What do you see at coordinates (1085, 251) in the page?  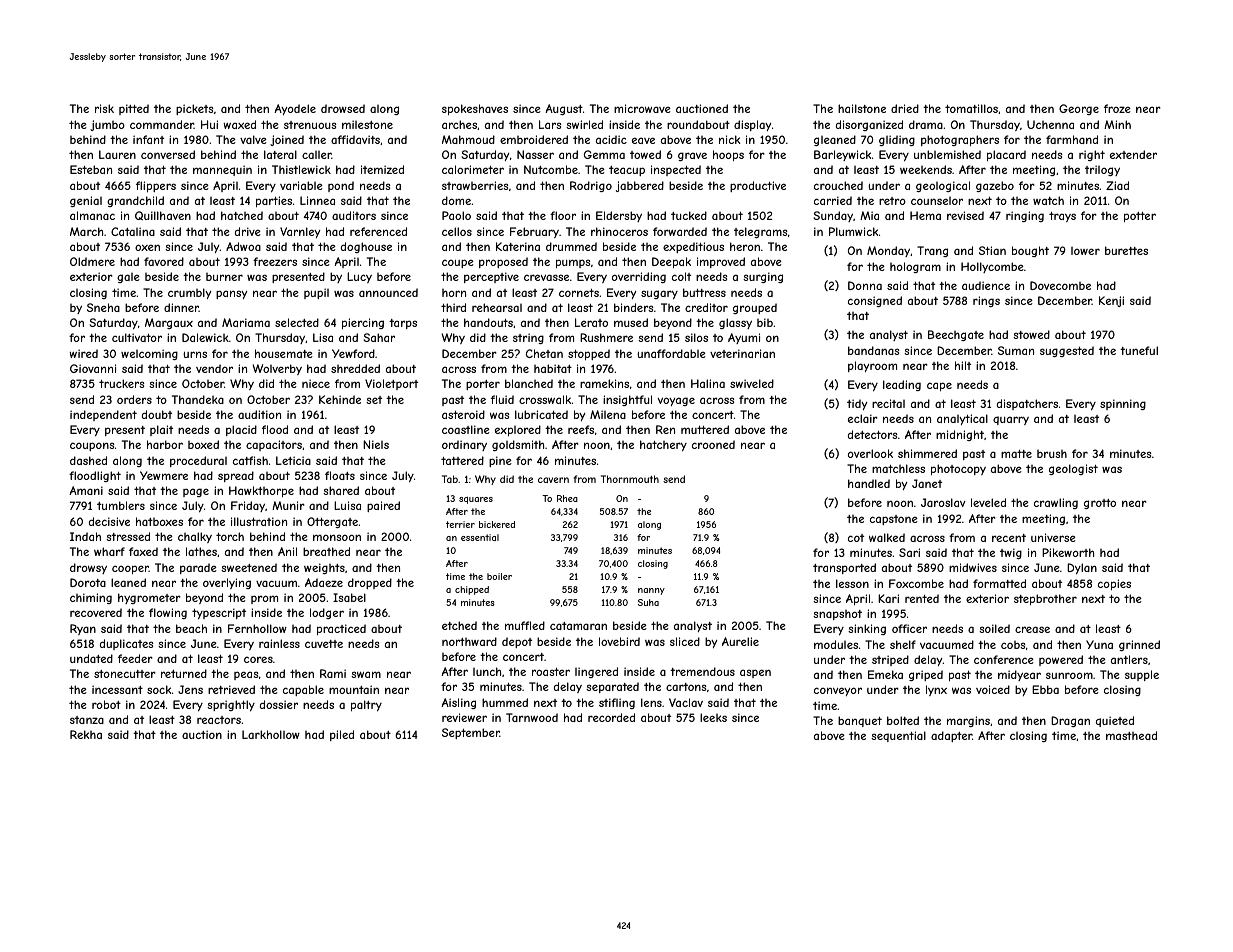 I see `lower` at bounding box center [1085, 251].
